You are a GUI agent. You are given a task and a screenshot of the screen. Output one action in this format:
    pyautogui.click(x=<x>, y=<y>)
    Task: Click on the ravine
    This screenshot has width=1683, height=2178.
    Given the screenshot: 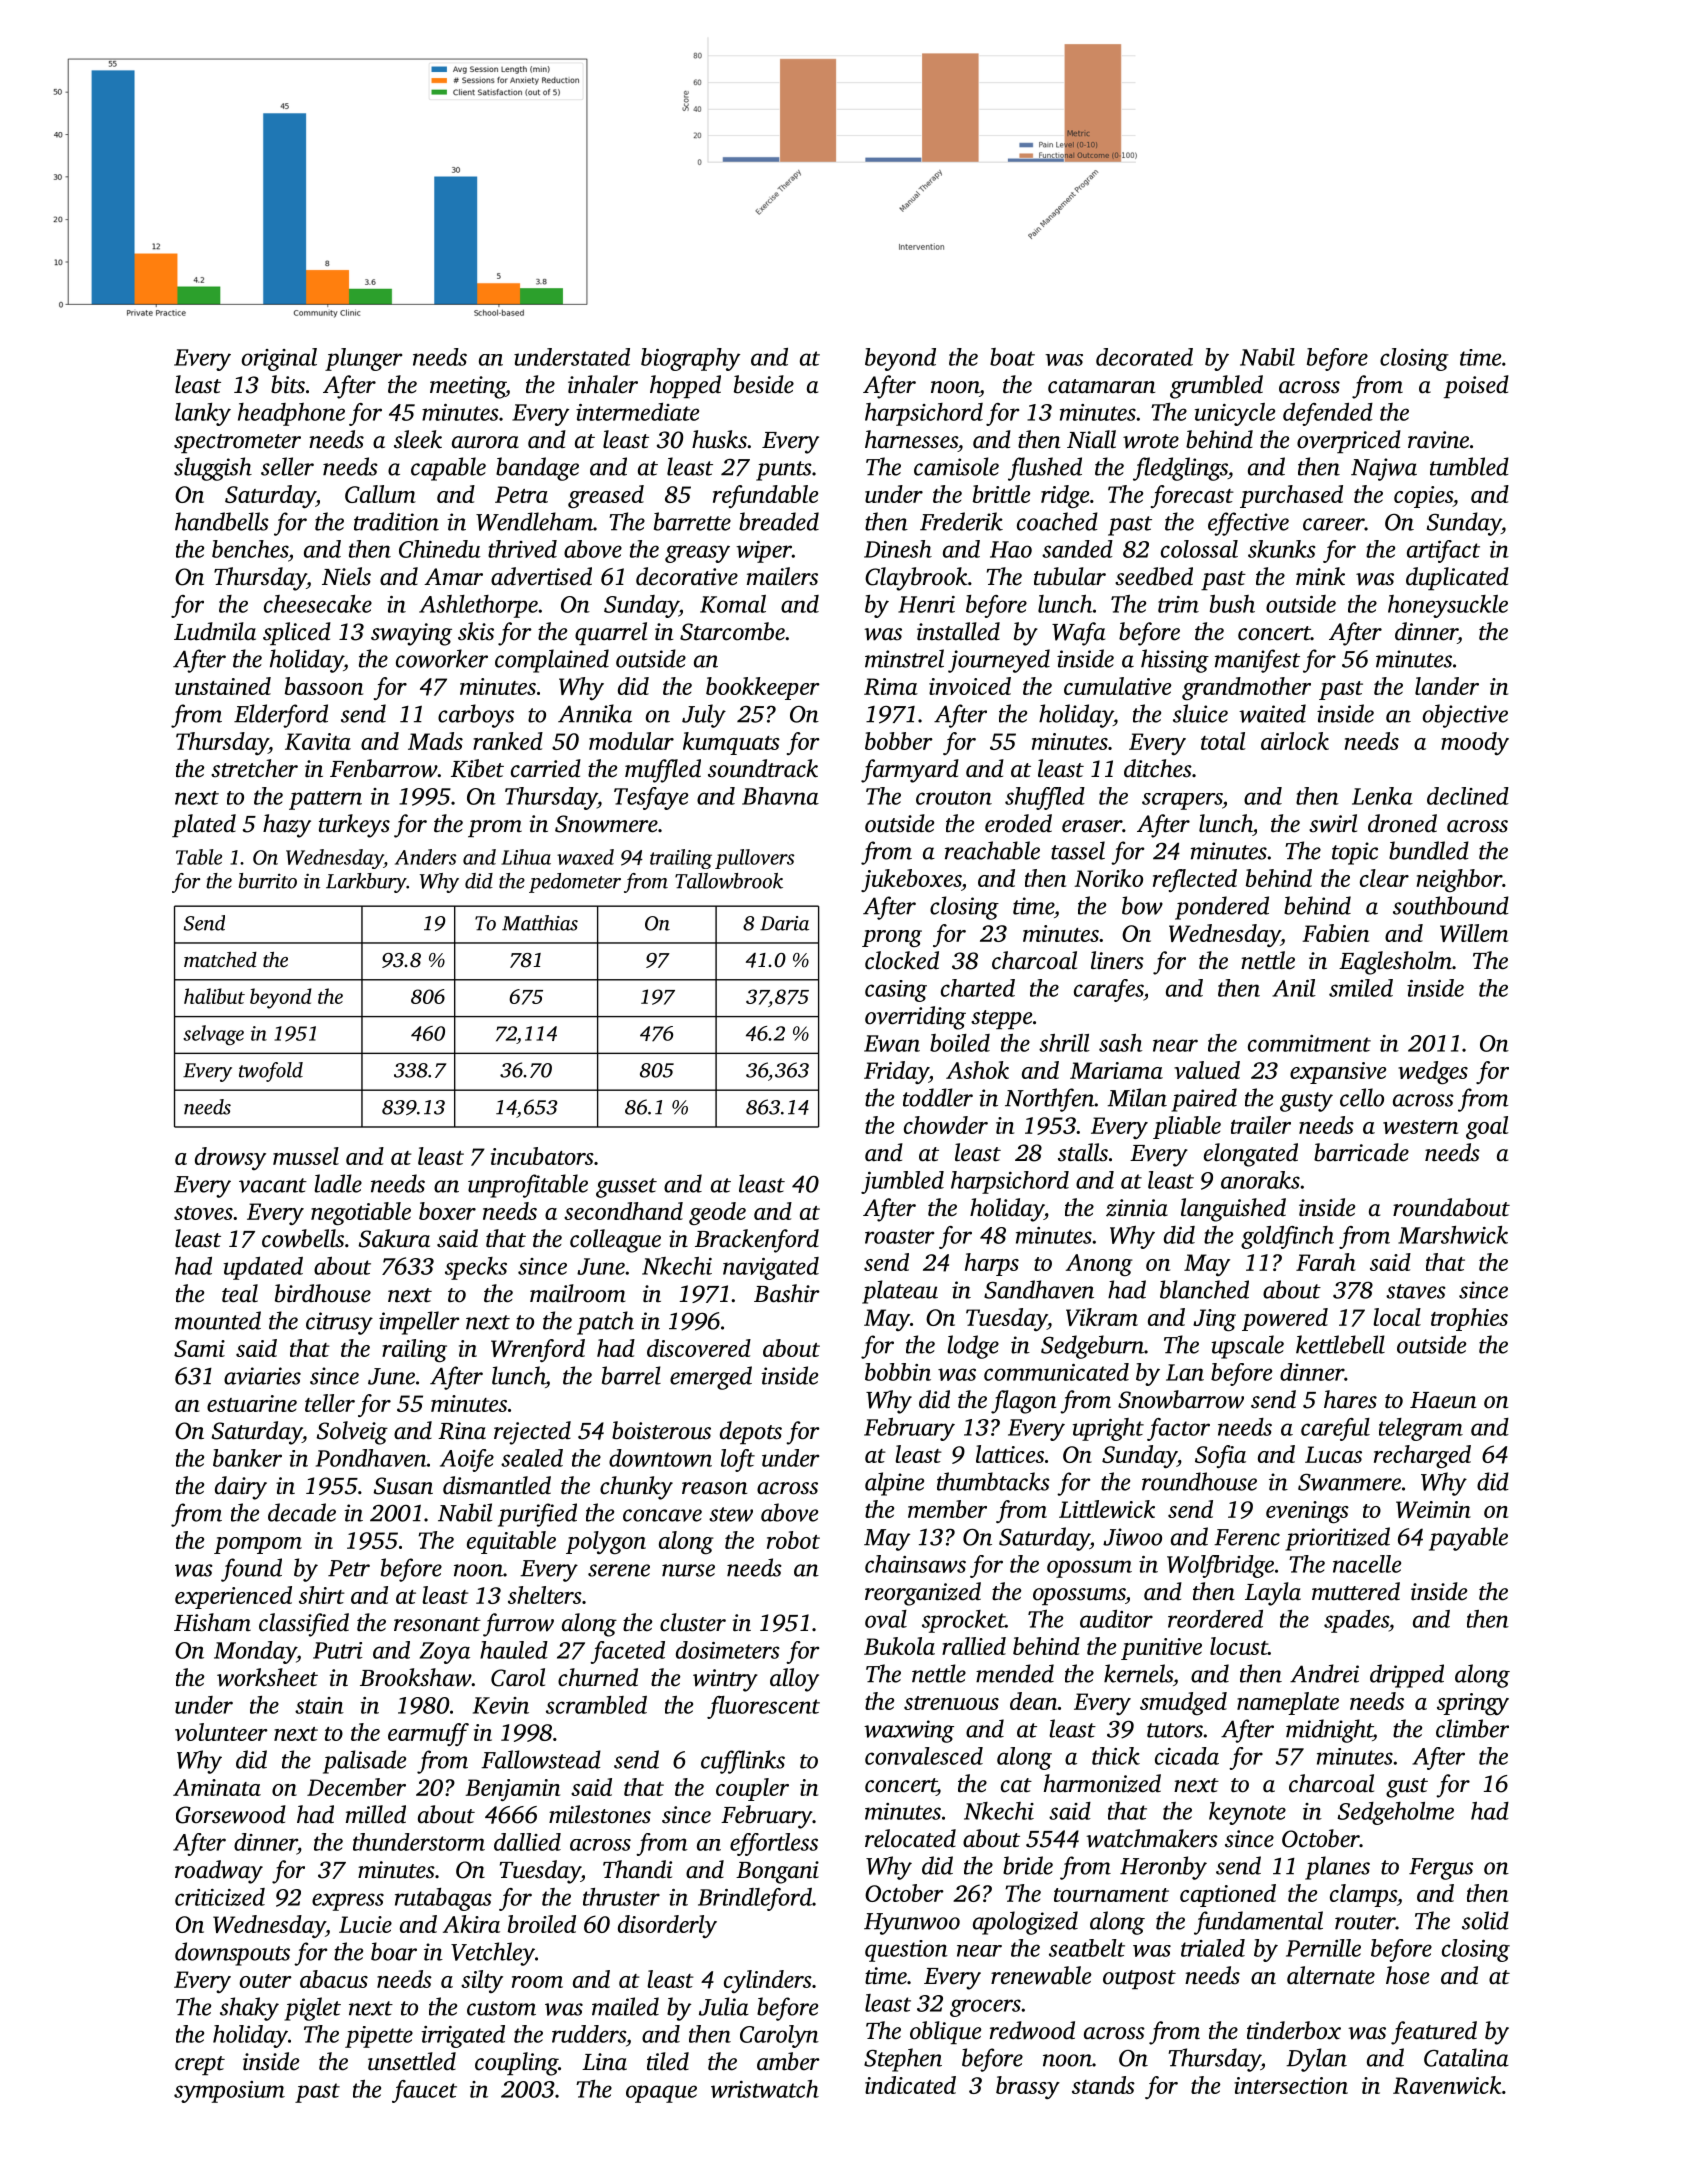 What is the action you would take?
    pyautogui.click(x=1438, y=440)
